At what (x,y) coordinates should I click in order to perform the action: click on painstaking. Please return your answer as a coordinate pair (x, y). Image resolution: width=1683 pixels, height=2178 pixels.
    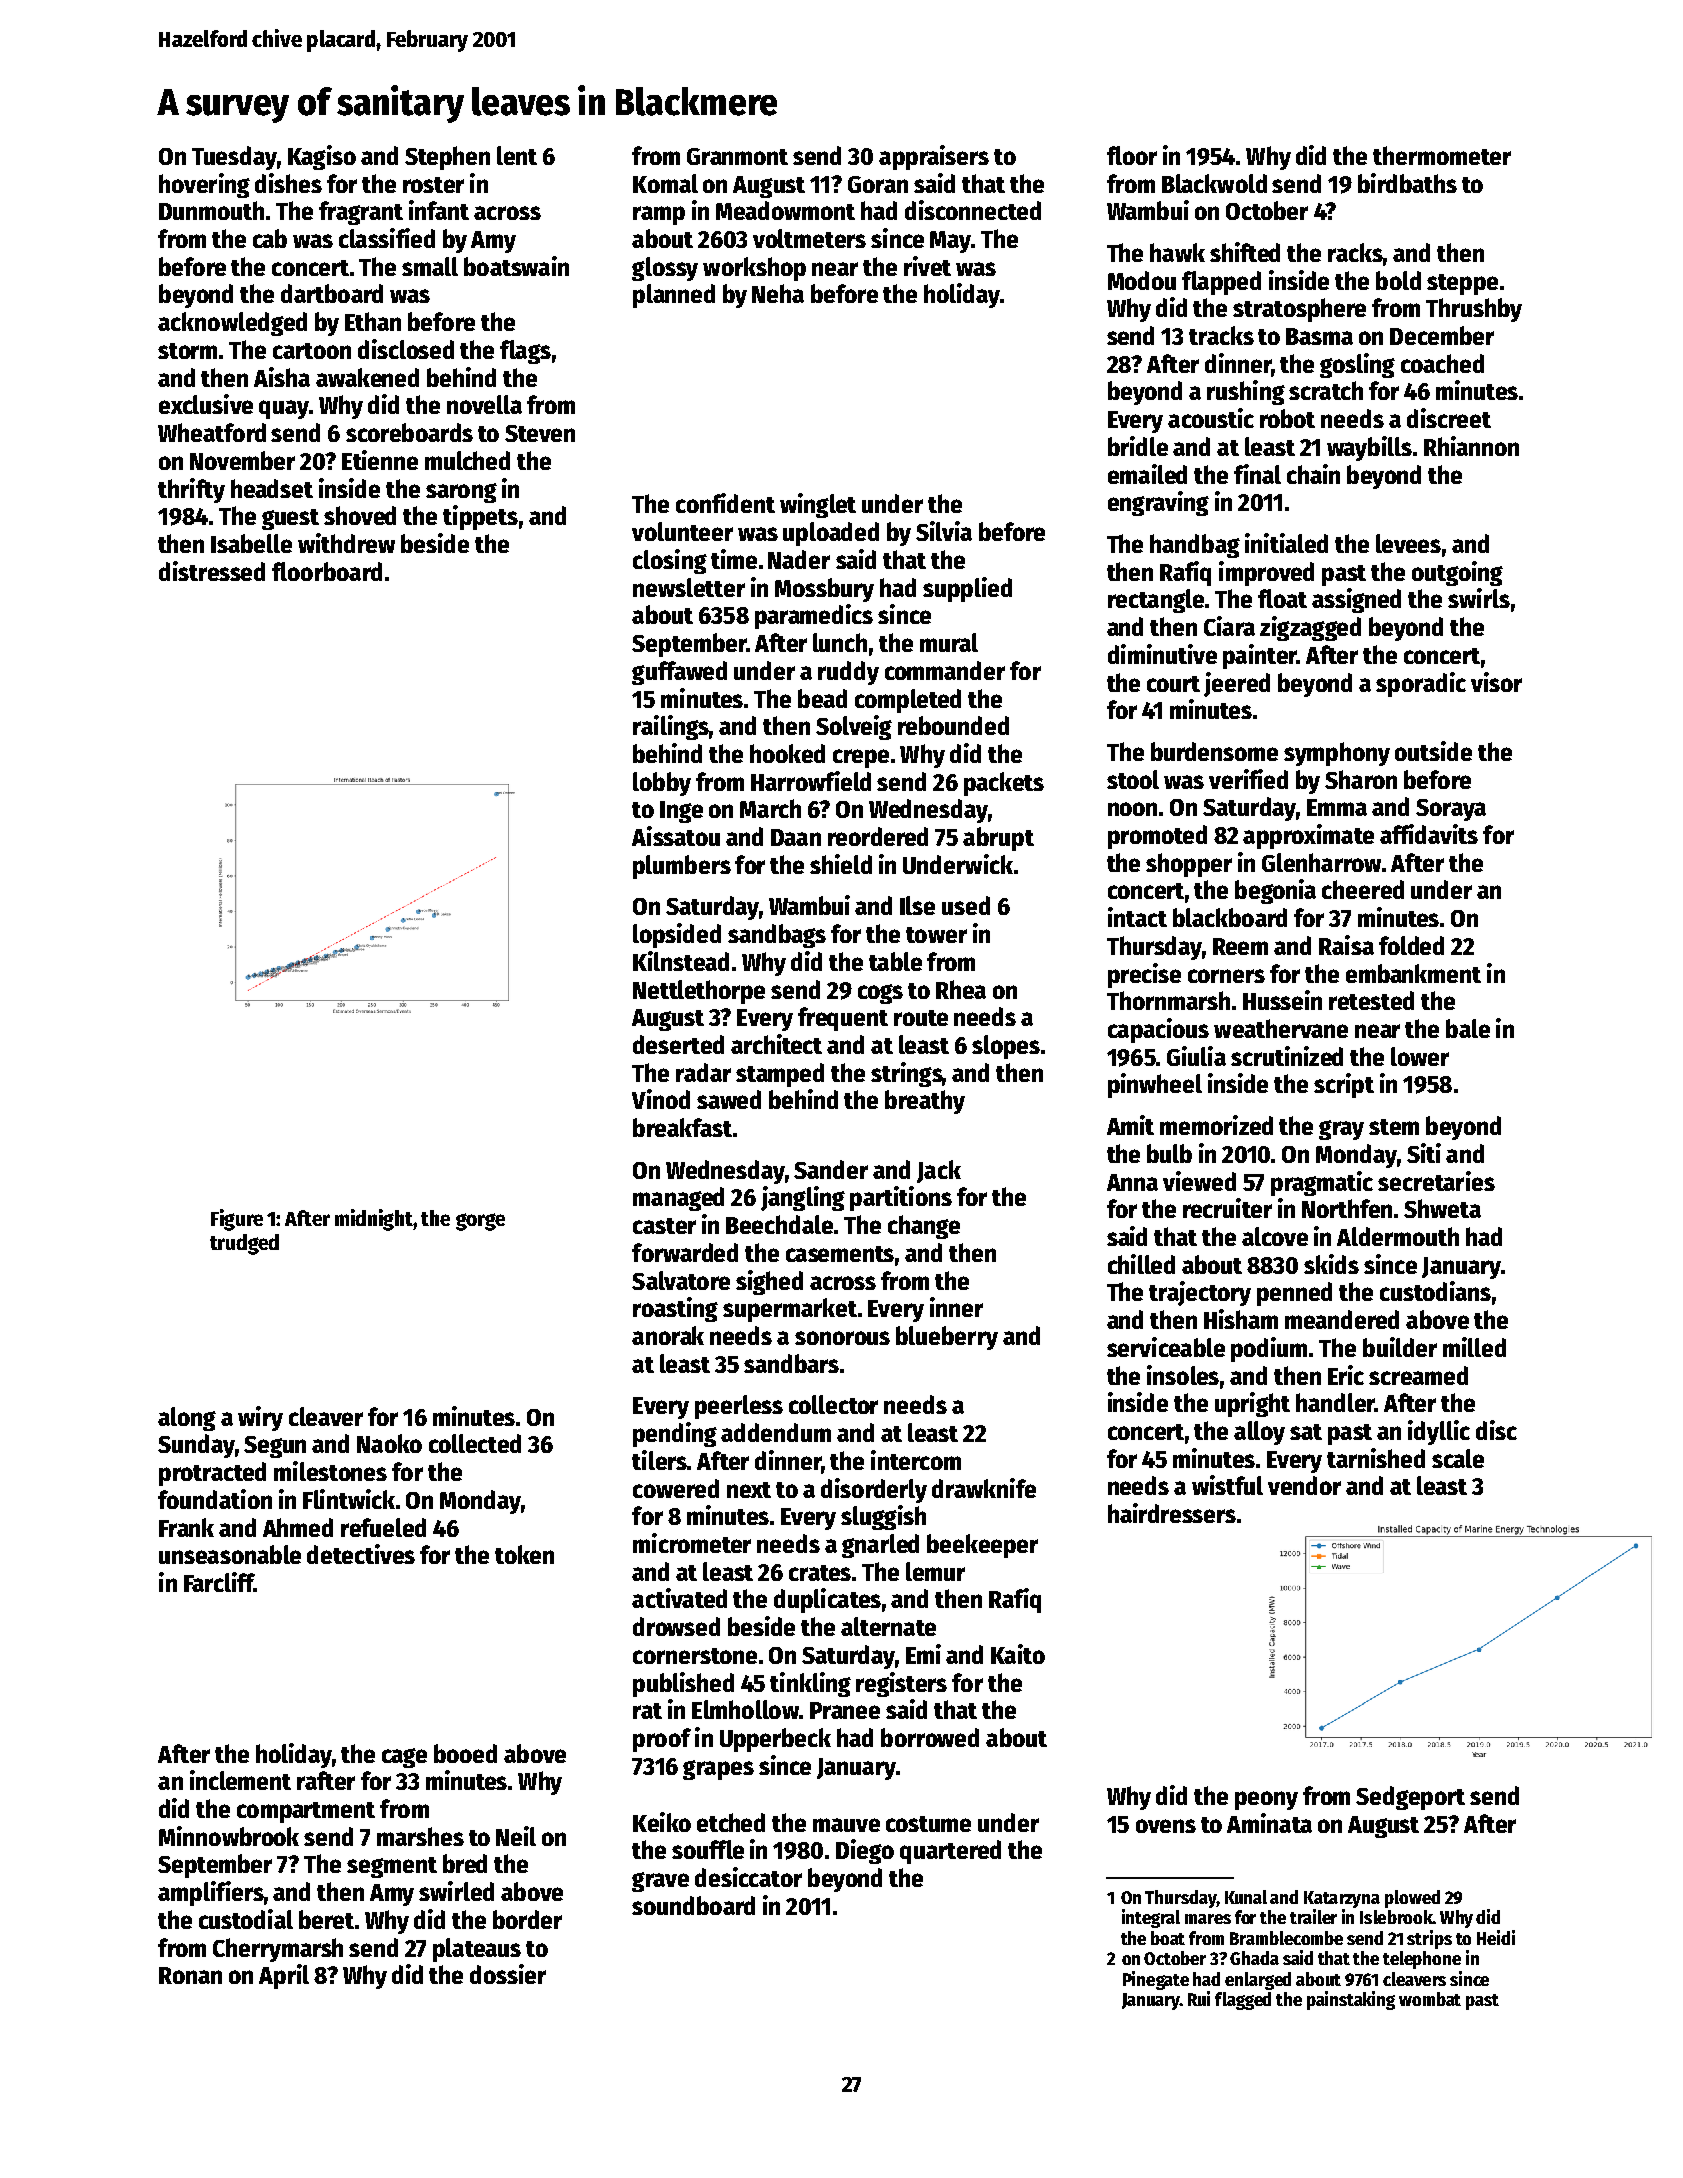
    Looking at the image, I should click on (1351, 2000).
